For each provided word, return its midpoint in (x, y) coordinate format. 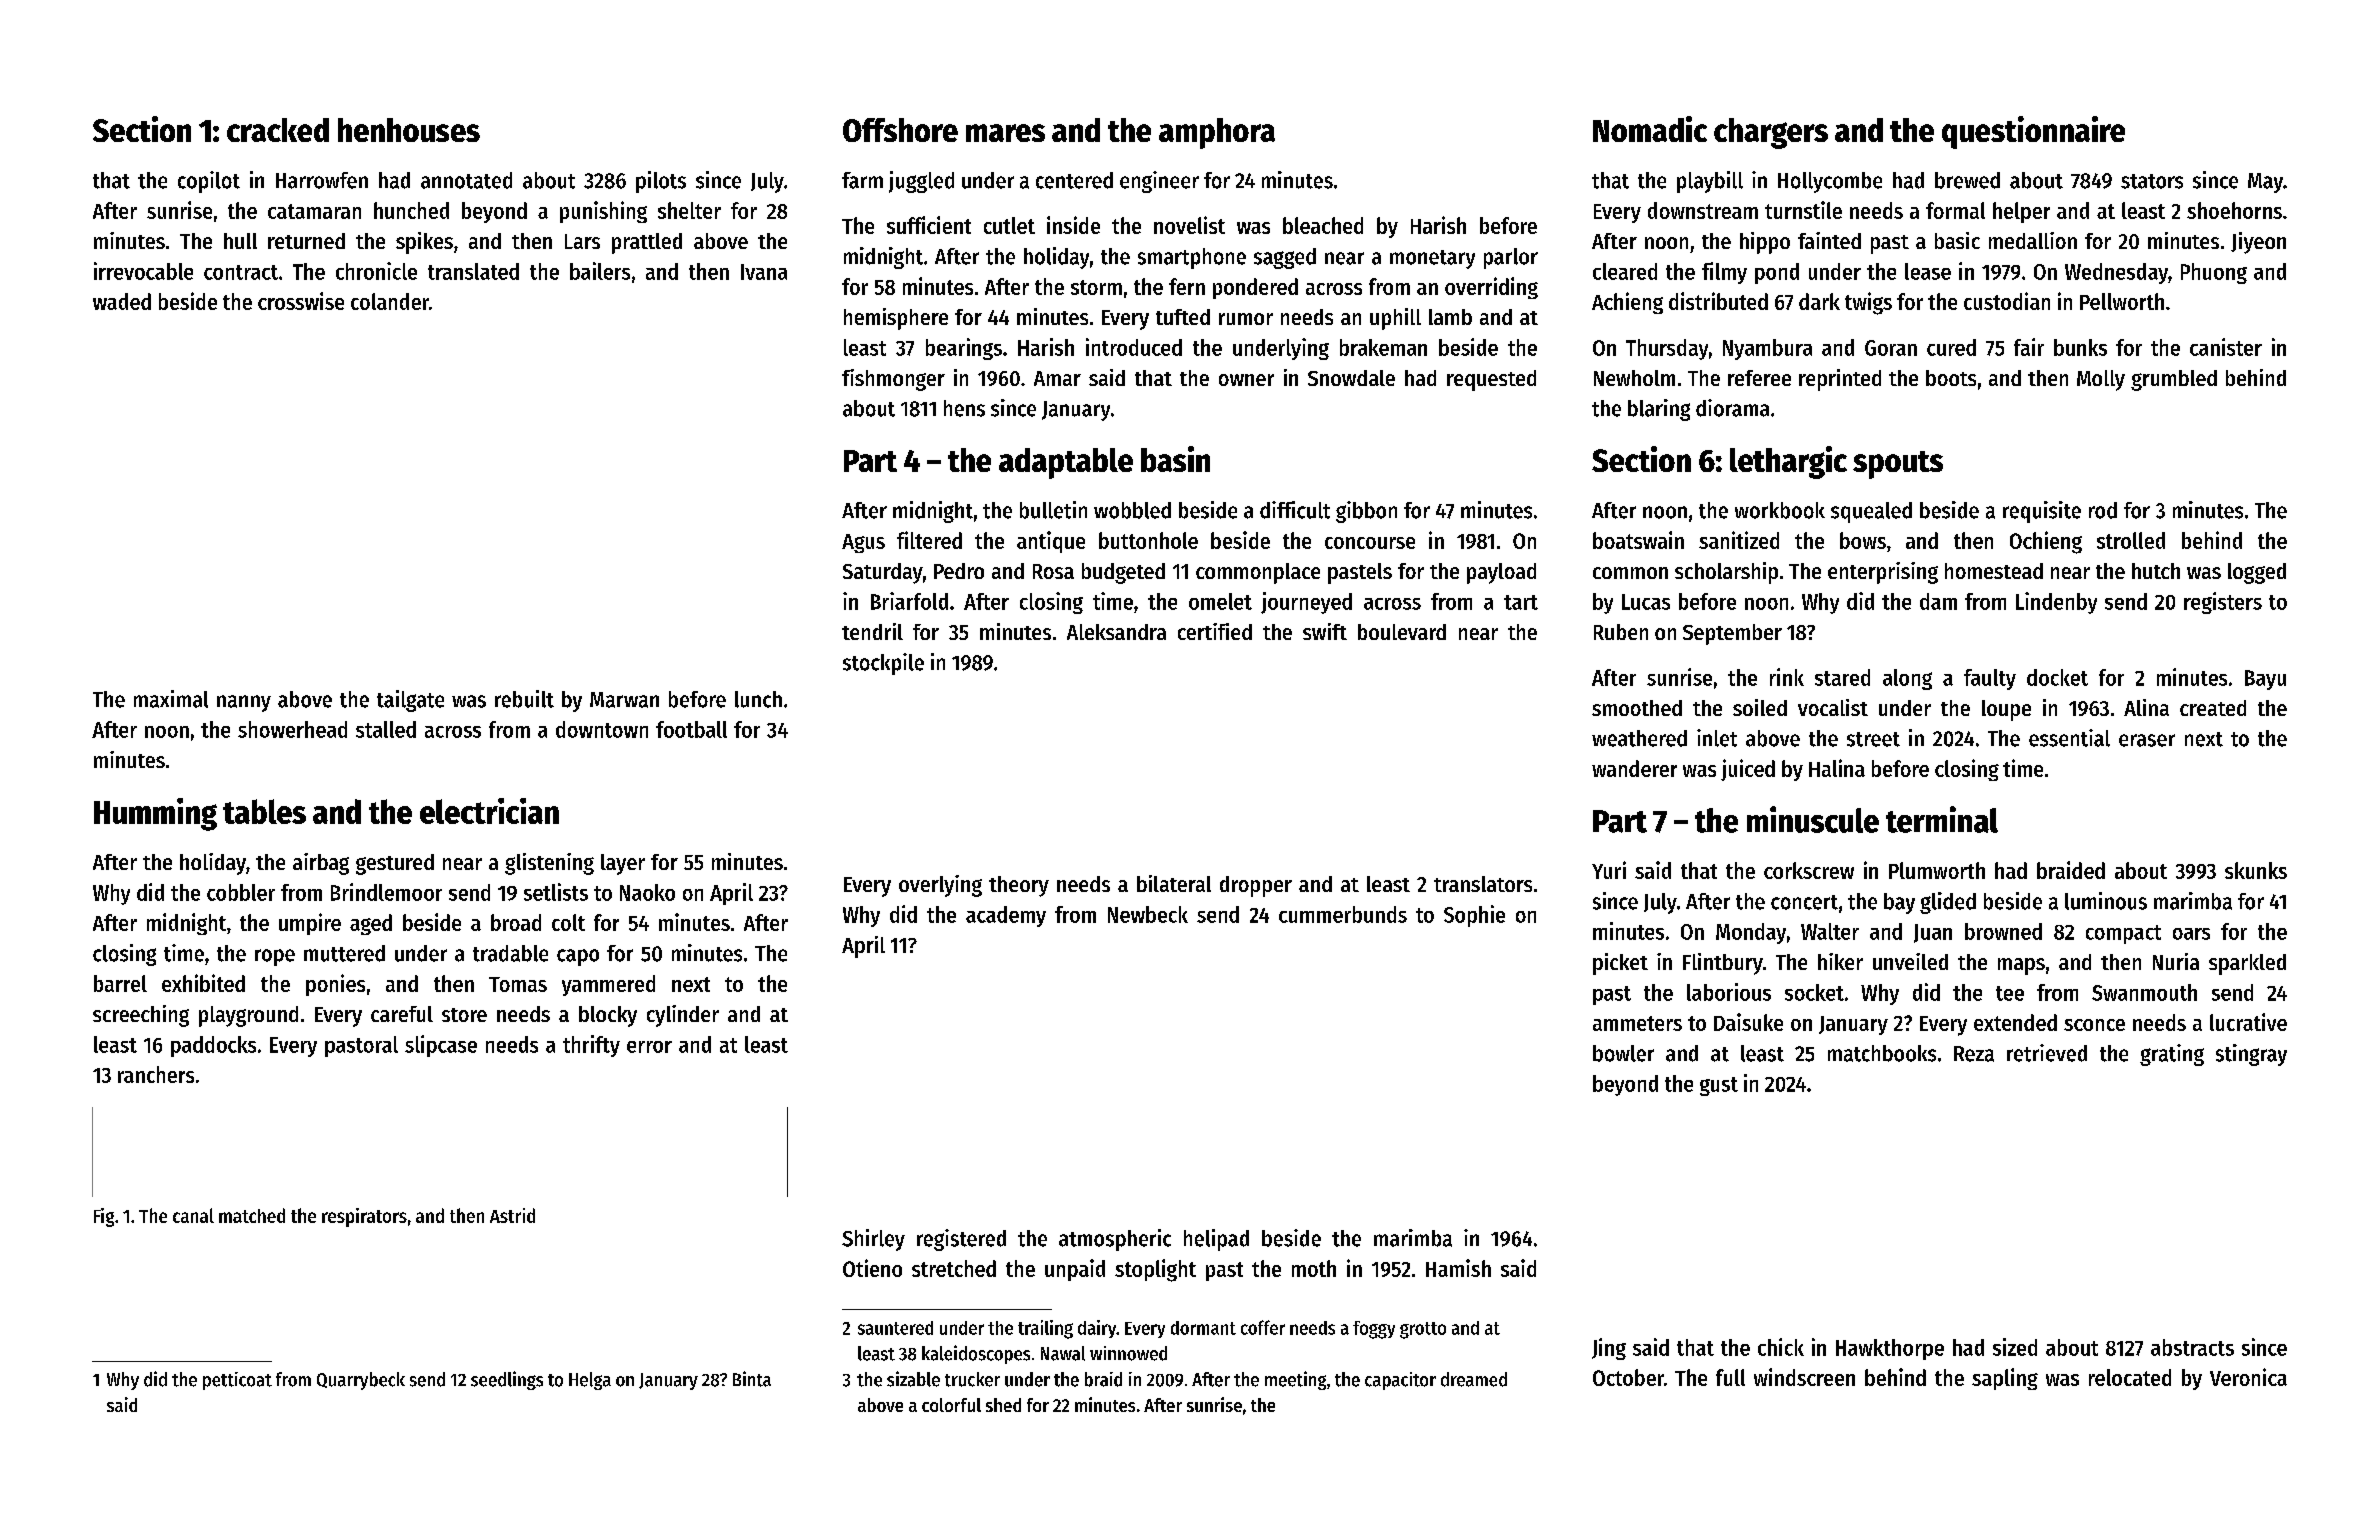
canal (193, 1215)
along (1907, 679)
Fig (104, 1217)
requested (1491, 380)
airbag (321, 864)
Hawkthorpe (1890, 1349)
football (691, 729)
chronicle (376, 271)
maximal (171, 699)
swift (1325, 631)
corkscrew (1809, 870)
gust (1719, 1086)
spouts (1898, 465)
